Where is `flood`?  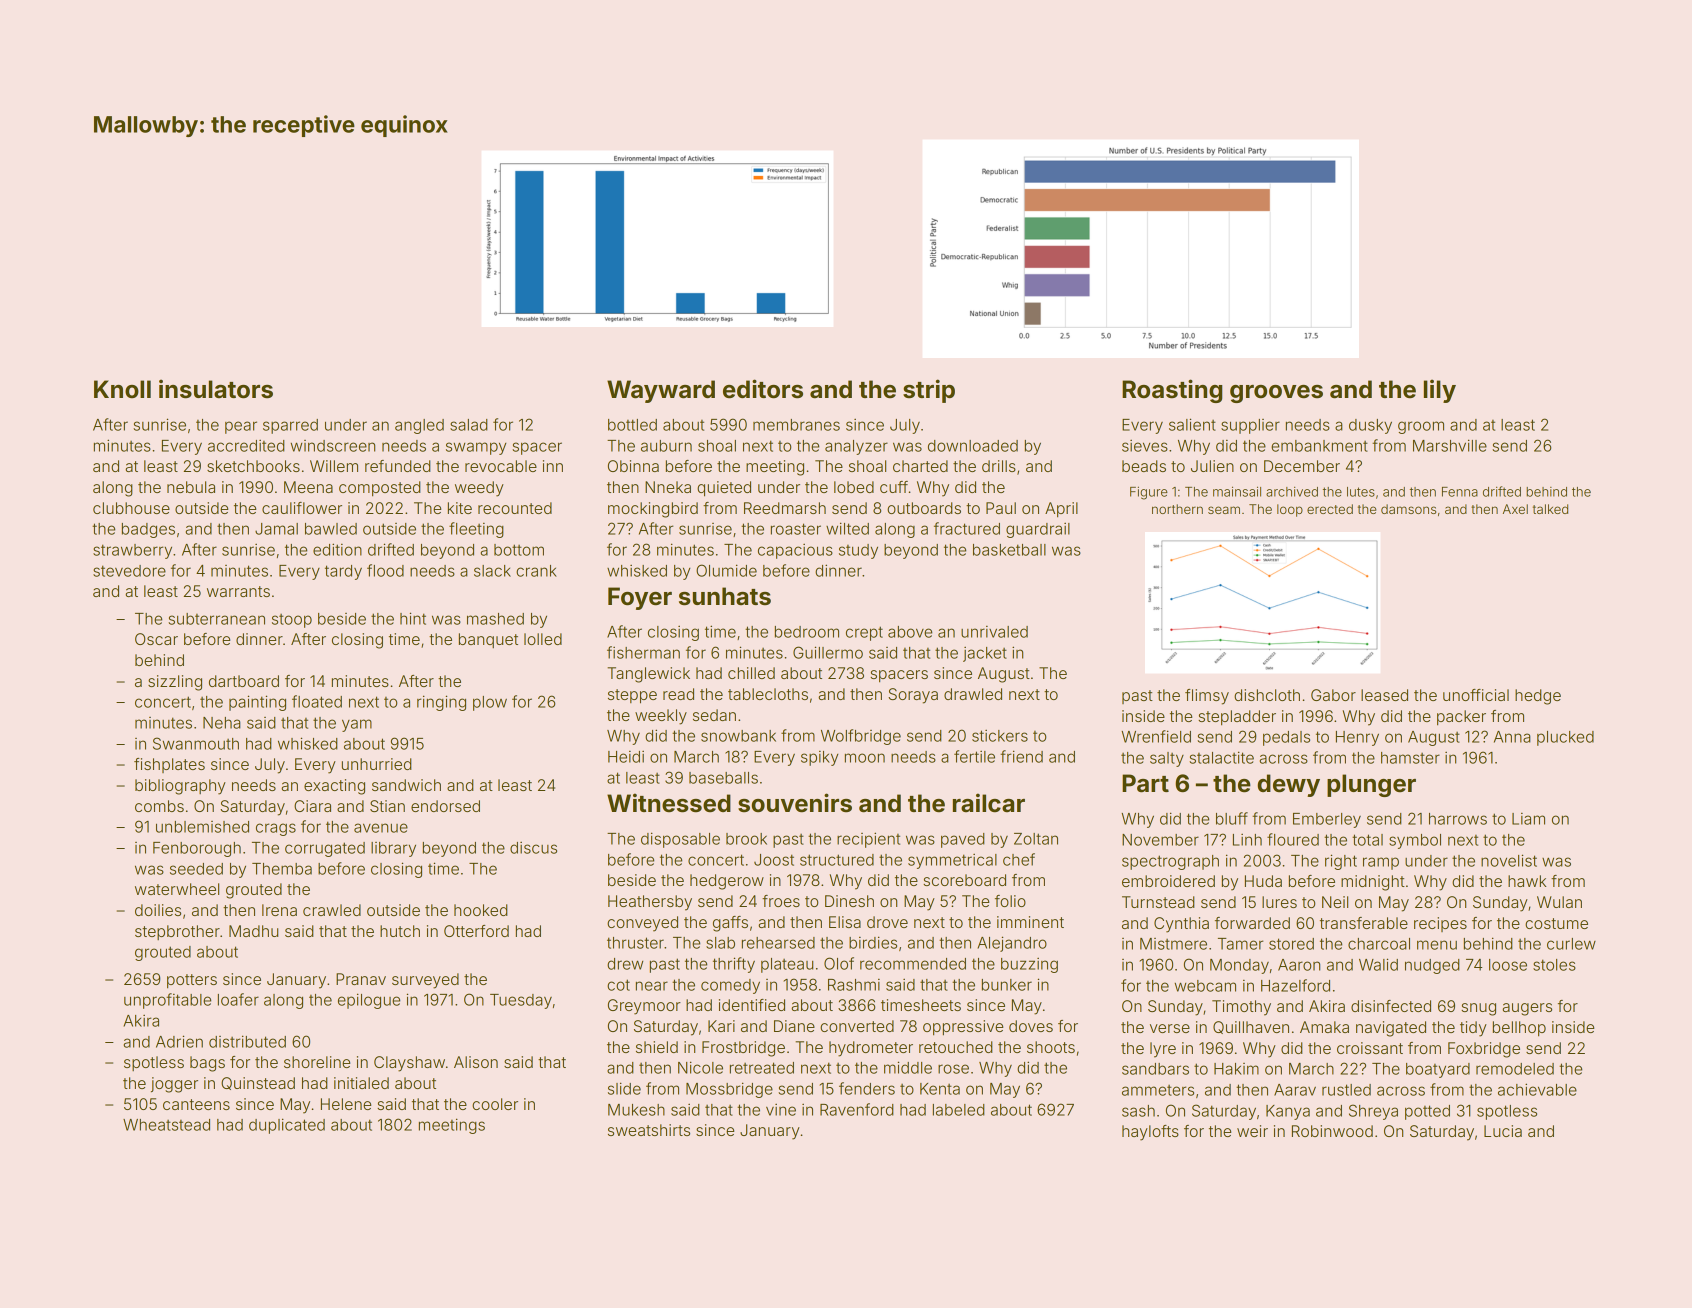
flood is located at coordinates (385, 570).
